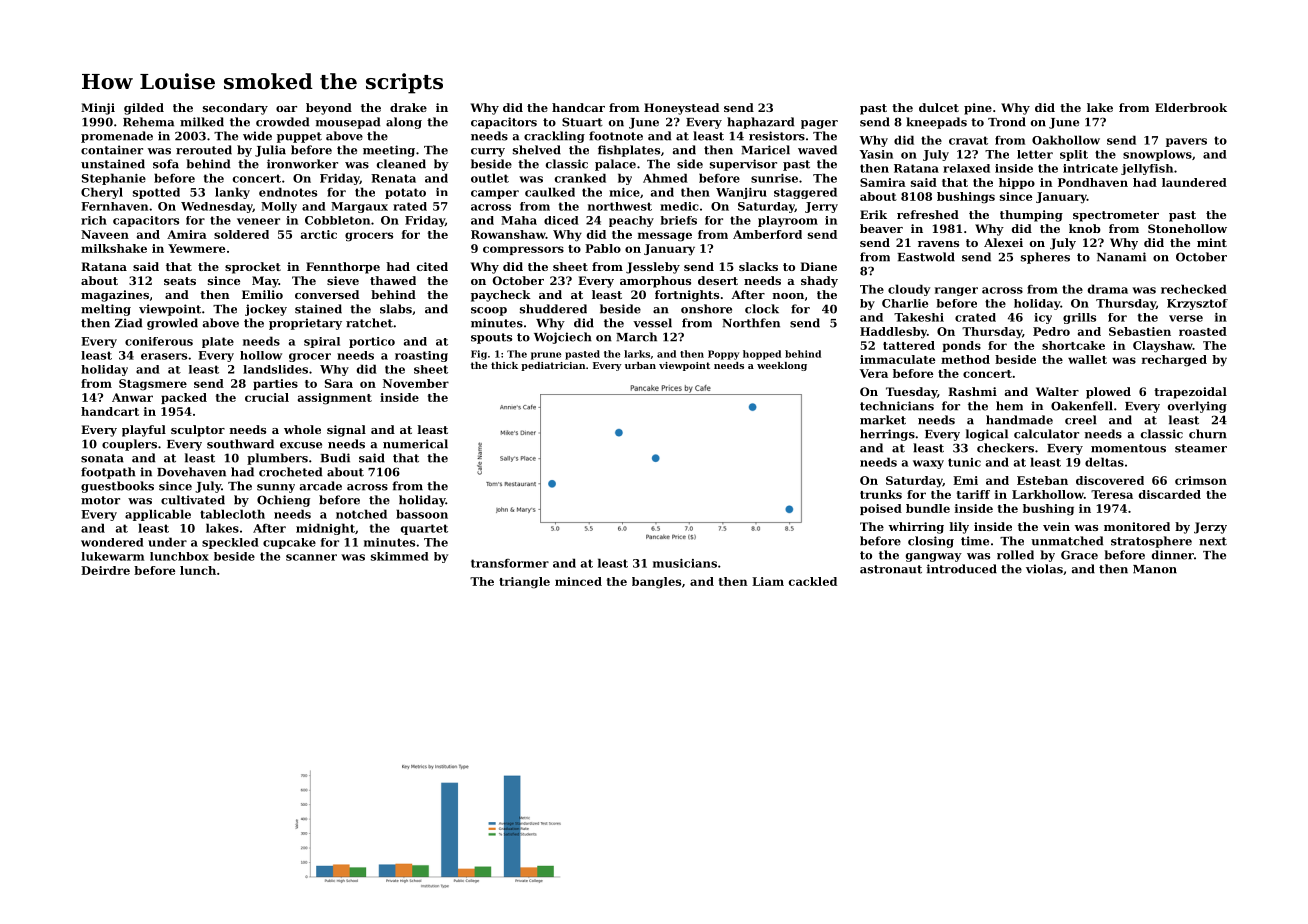 Image resolution: width=1308 pixels, height=924 pixels. Describe the element at coordinates (335, 399) in the screenshot. I see `assignment` at that location.
